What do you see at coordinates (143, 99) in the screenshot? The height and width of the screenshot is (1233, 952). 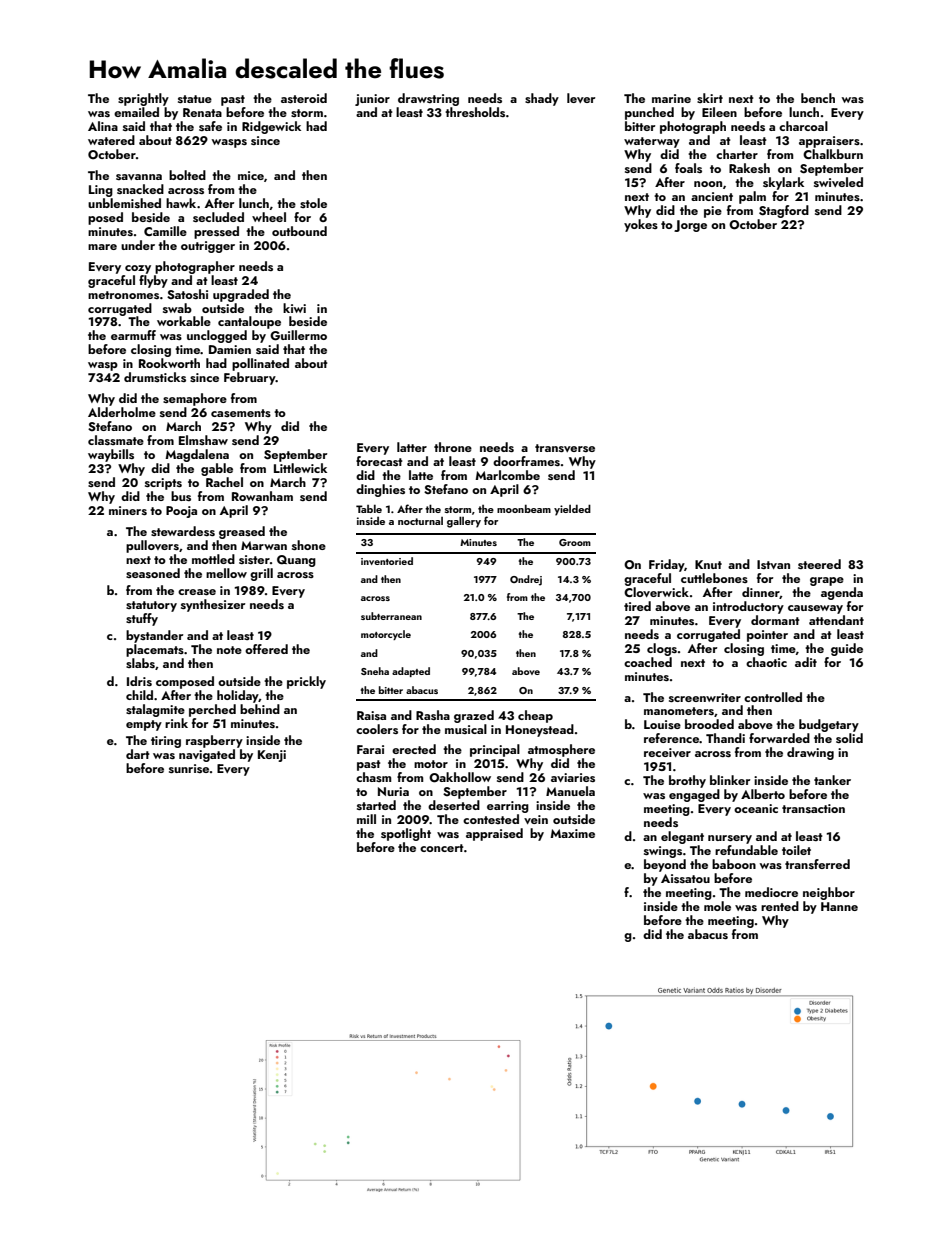 I see `sprightly` at bounding box center [143, 99].
